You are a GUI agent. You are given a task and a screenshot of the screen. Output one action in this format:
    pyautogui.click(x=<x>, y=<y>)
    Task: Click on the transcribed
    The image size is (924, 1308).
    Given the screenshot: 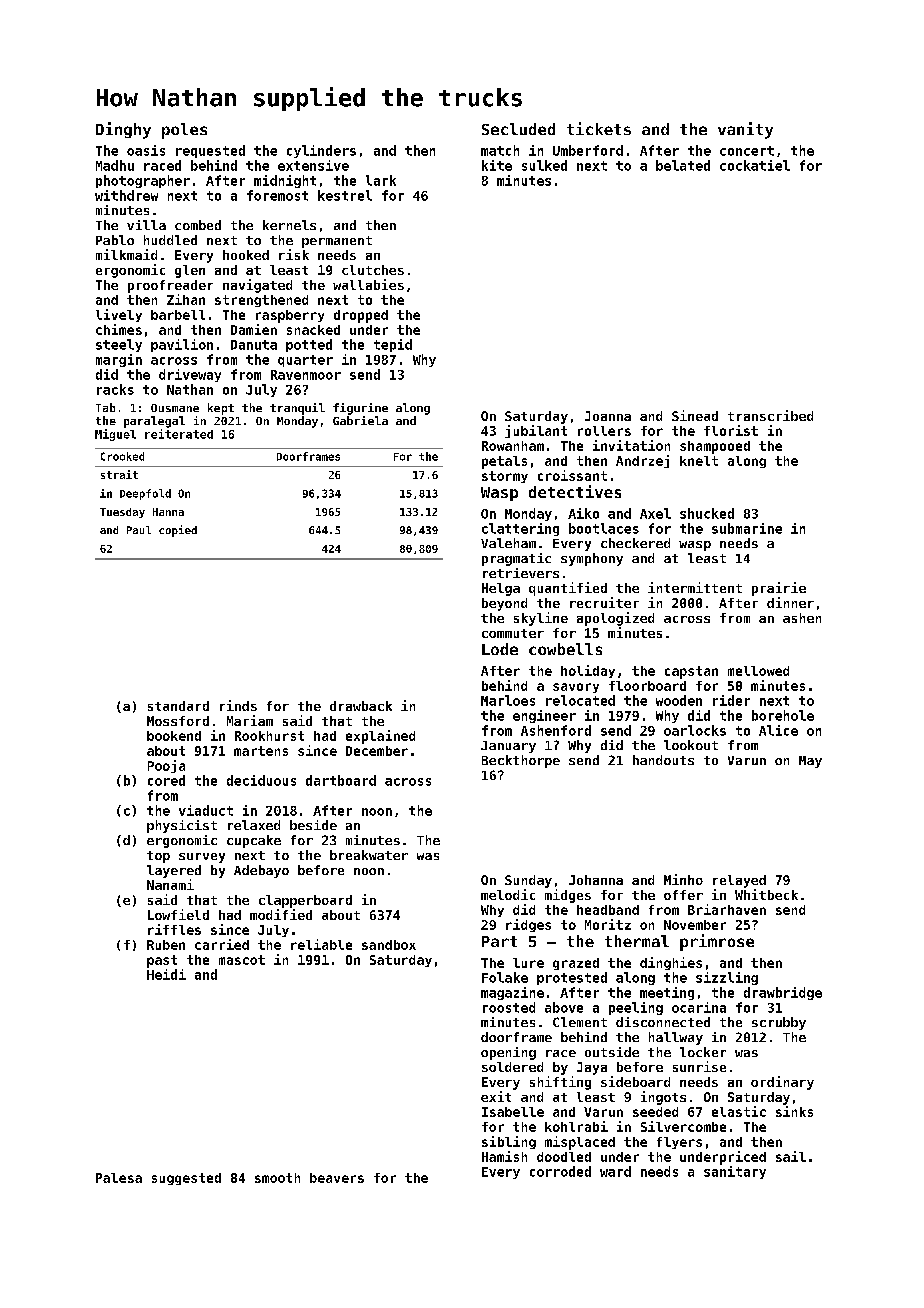 What is the action you would take?
    pyautogui.click(x=770, y=415)
